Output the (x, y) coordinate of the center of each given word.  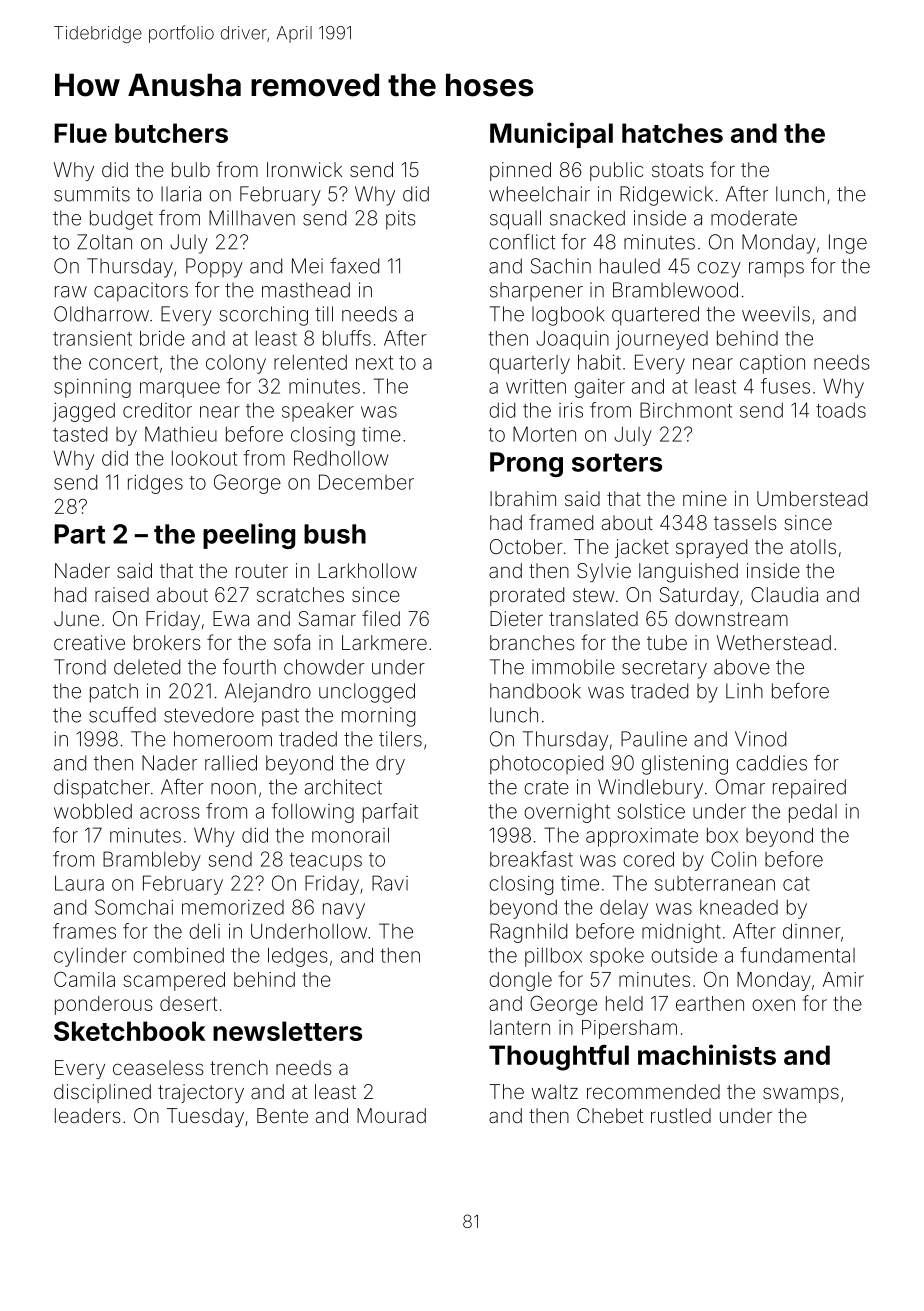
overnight (567, 813)
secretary (664, 669)
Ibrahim (523, 498)
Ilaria (181, 194)
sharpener (536, 291)
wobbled (93, 811)
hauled (630, 266)
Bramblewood (675, 290)
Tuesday (205, 1117)
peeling (249, 536)
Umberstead (812, 498)
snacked (587, 218)
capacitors (141, 292)
